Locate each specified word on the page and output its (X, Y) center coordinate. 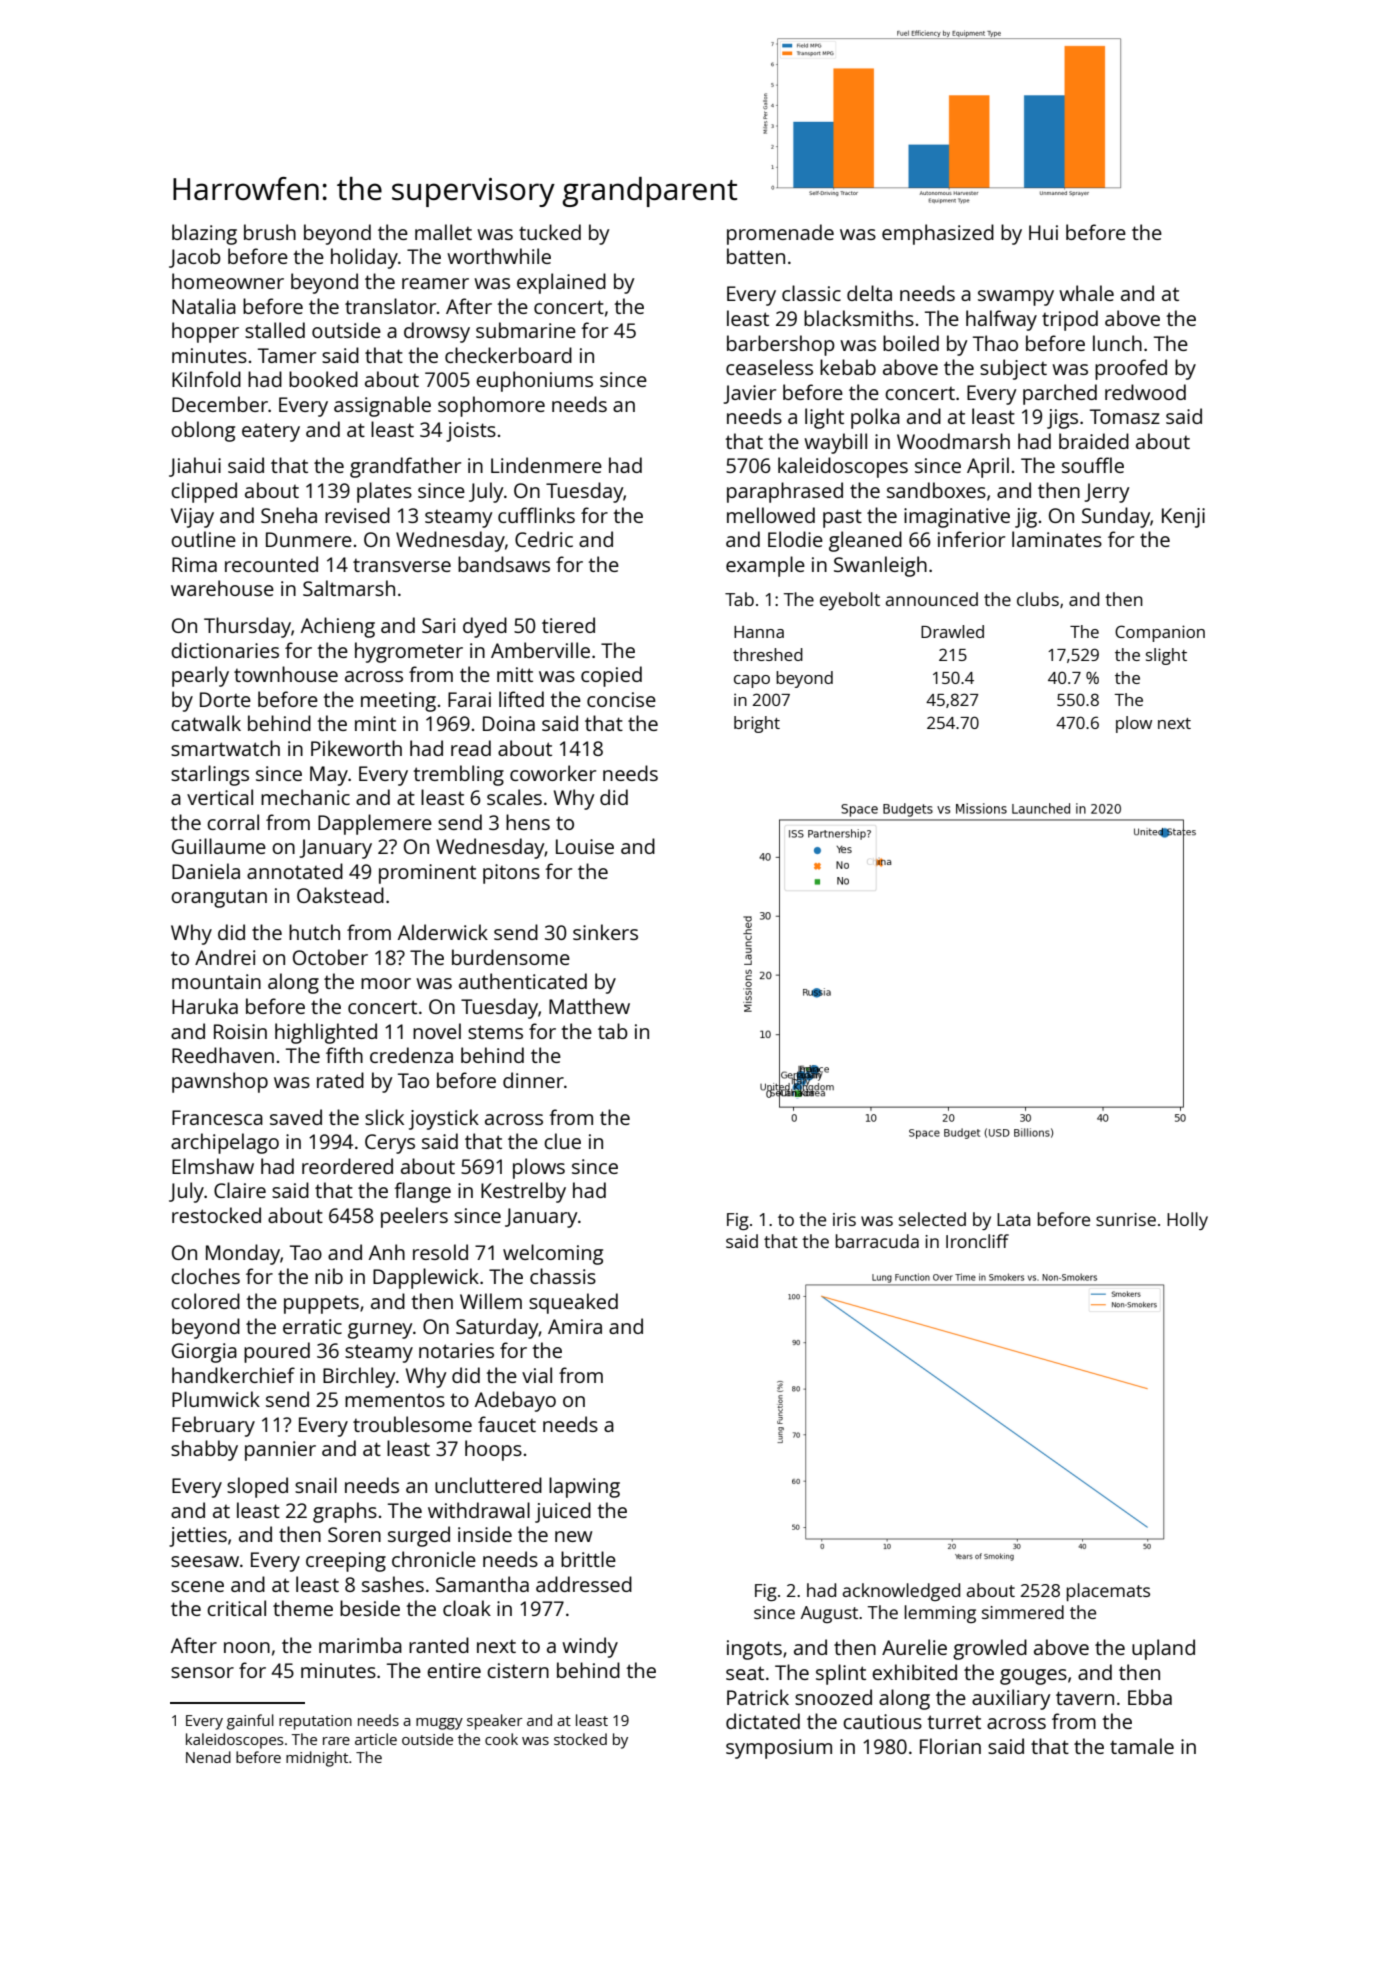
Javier (749, 394)
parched (1060, 394)
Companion (1160, 633)
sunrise (1126, 1219)
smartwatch (225, 748)
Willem (491, 1301)
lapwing (584, 1487)
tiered (568, 625)
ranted (439, 1645)
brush (270, 232)
